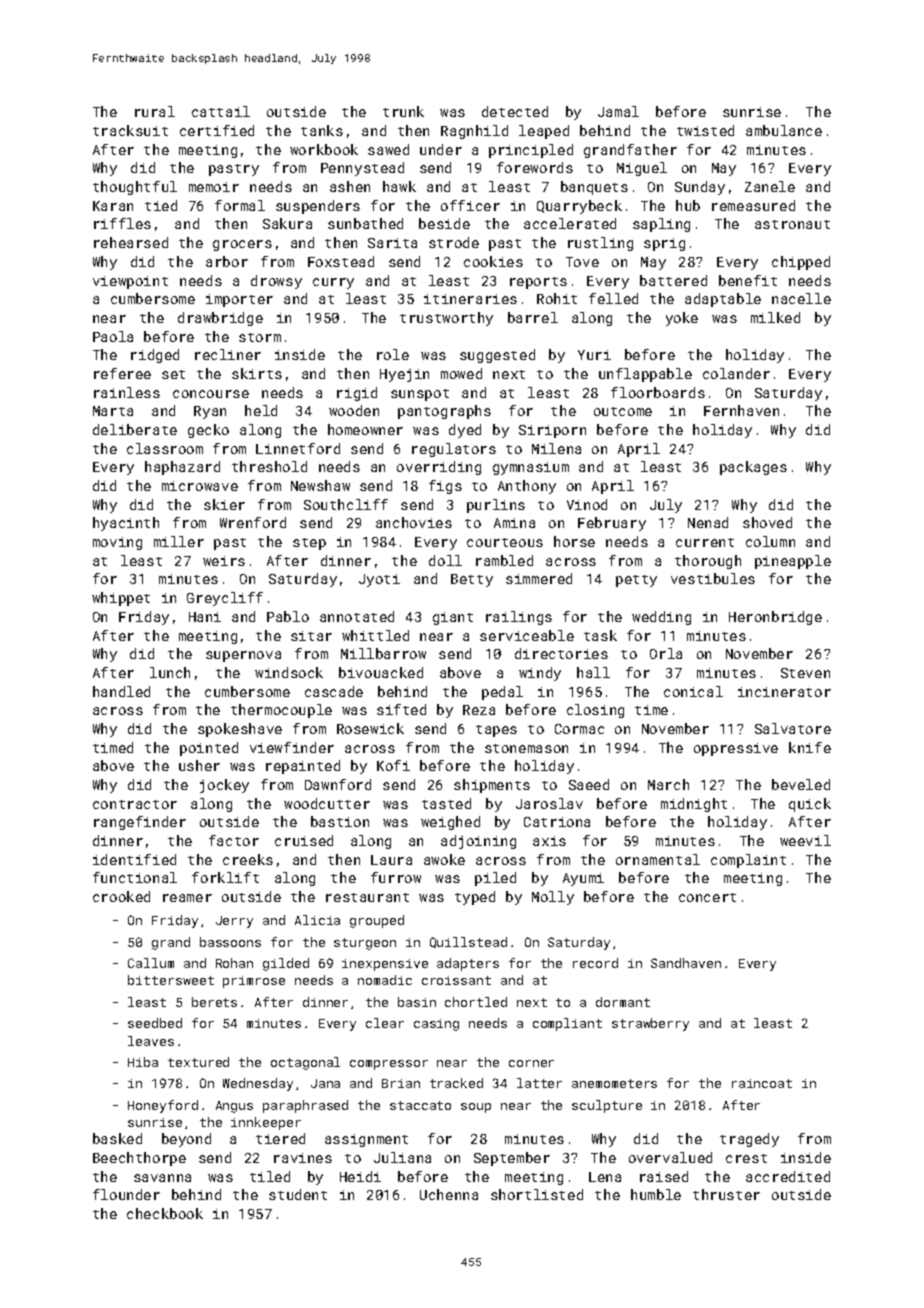  I want to click on tracksuit, so click(130, 130).
